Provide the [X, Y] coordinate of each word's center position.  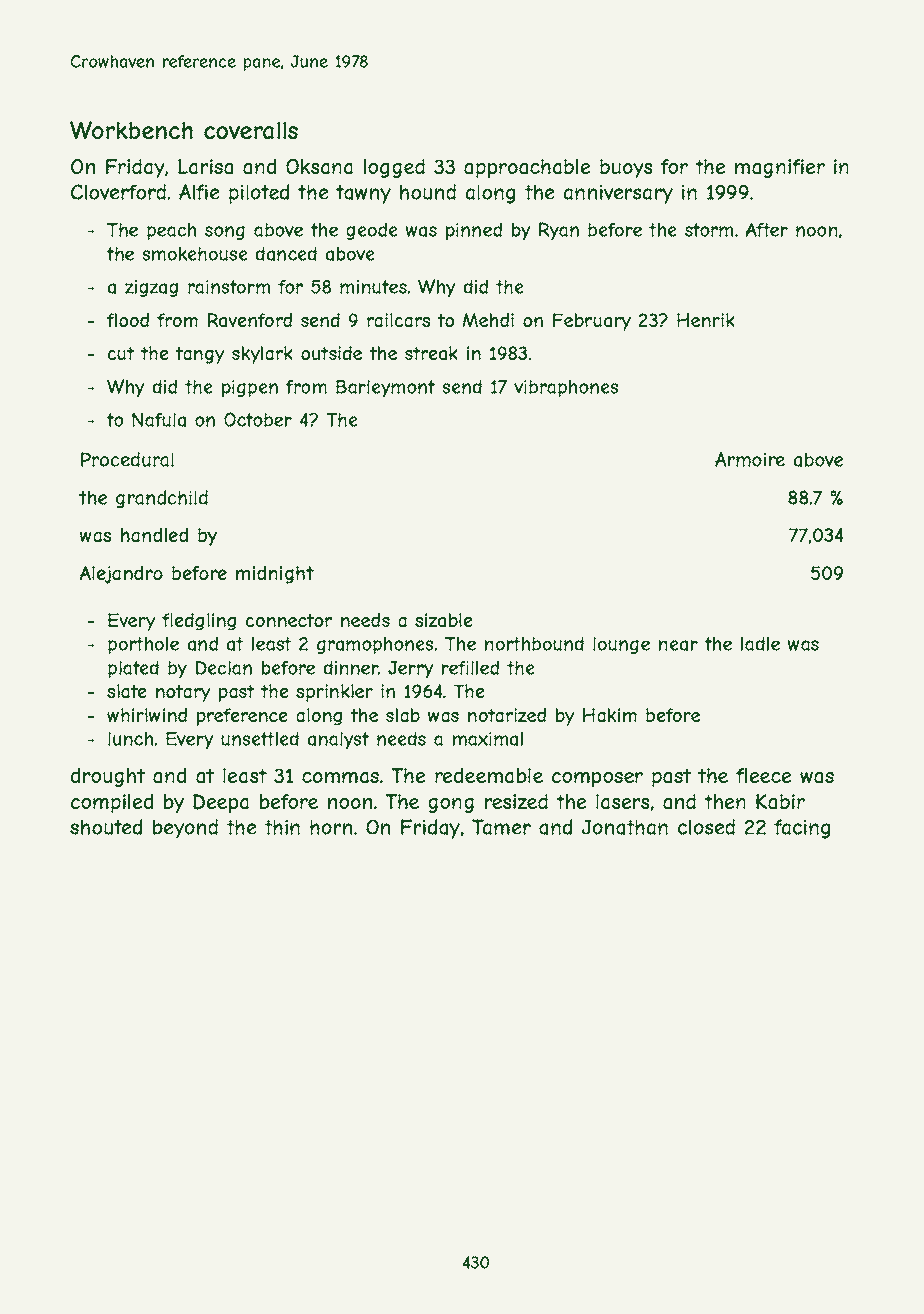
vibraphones [566, 388]
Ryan [559, 231]
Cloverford [118, 192]
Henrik [706, 320]
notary [183, 693]
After [766, 229]
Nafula [159, 419]
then [725, 801]
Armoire [750, 459]
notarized [507, 715]
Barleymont [385, 389]
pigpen [250, 388]
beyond [185, 829]
